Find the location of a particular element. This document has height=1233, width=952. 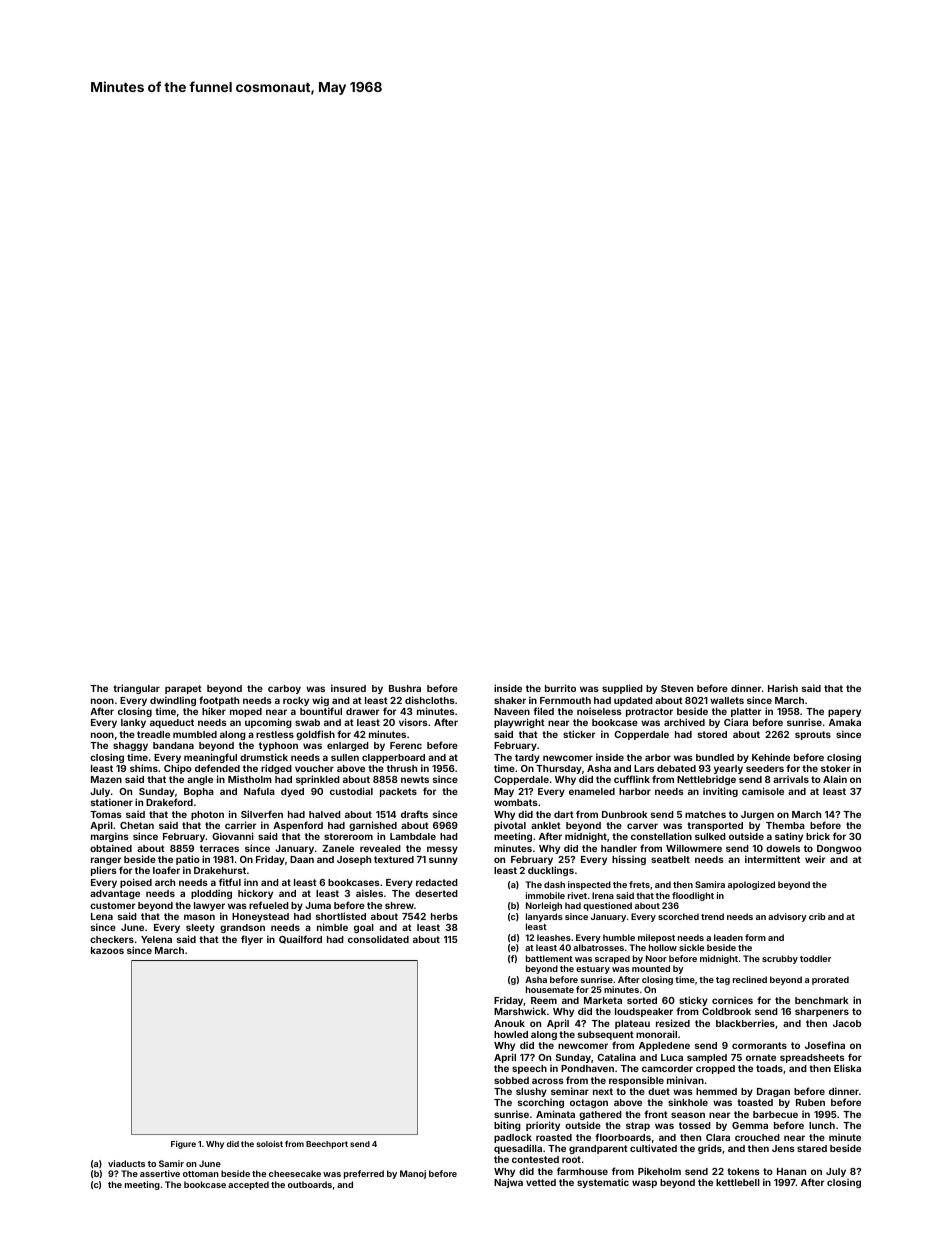

assertive is located at coordinates (160, 1173).
